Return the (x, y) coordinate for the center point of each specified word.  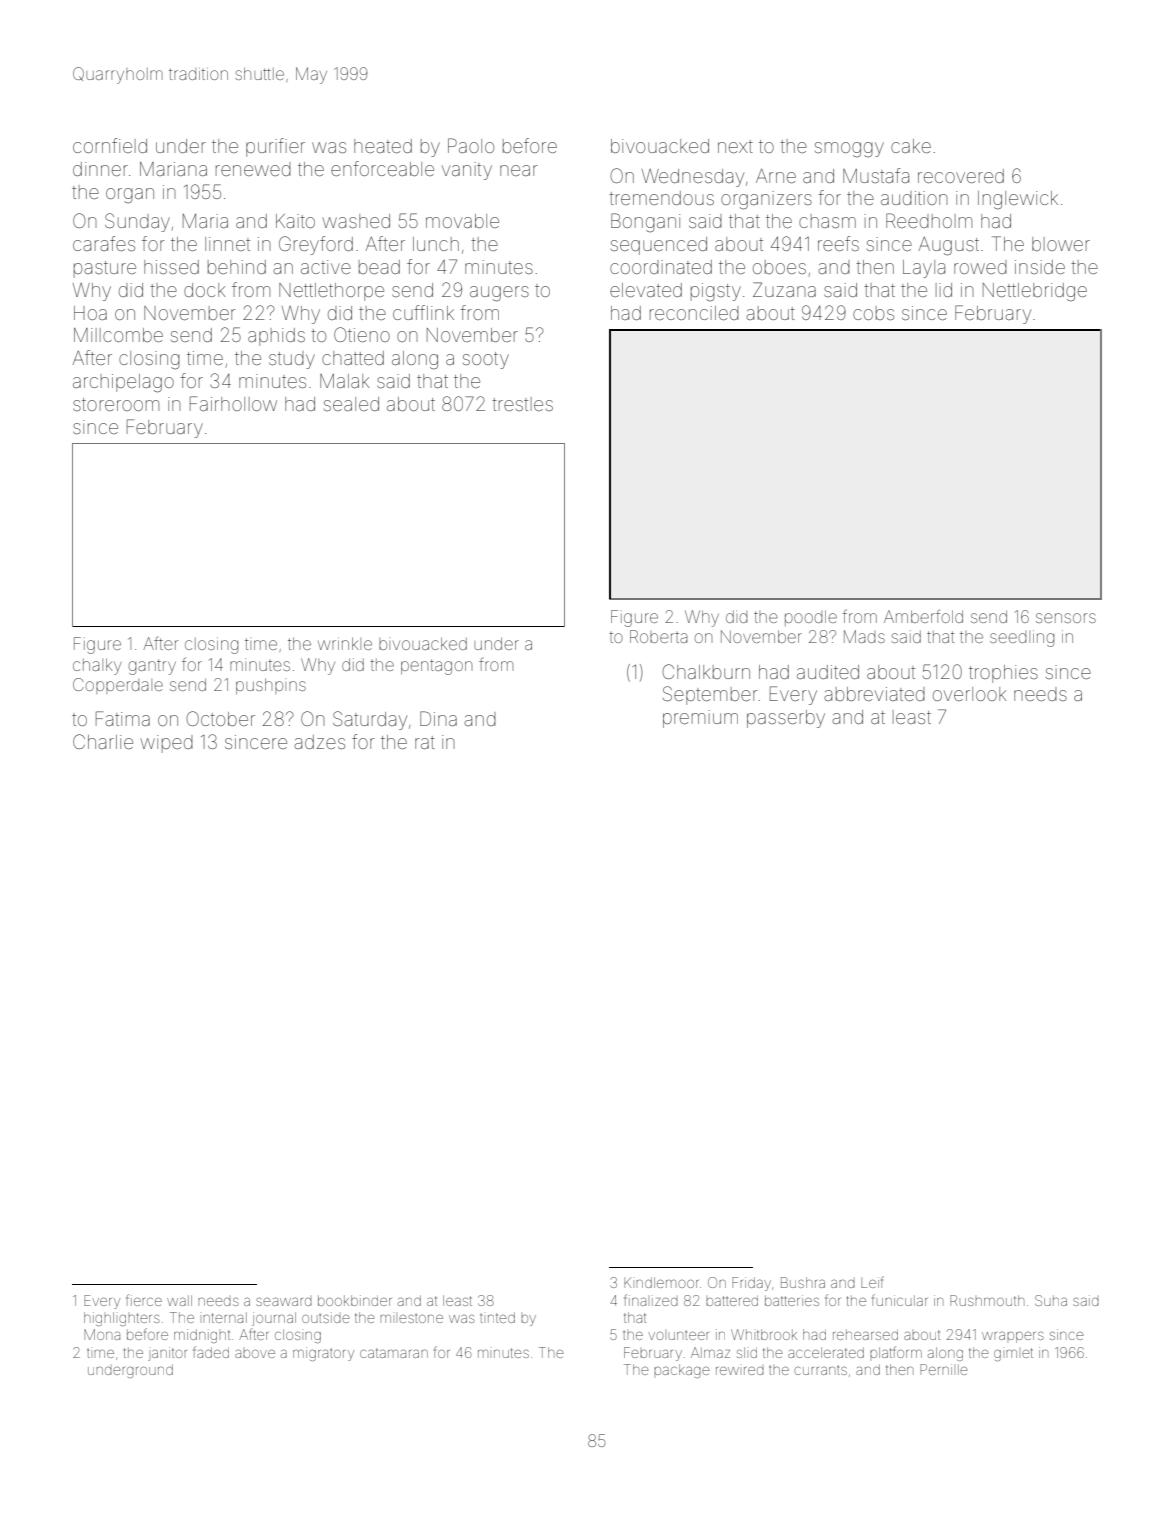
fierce (144, 1300)
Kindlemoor (661, 1282)
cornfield (110, 145)
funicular (899, 1300)
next (735, 146)
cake (911, 146)
